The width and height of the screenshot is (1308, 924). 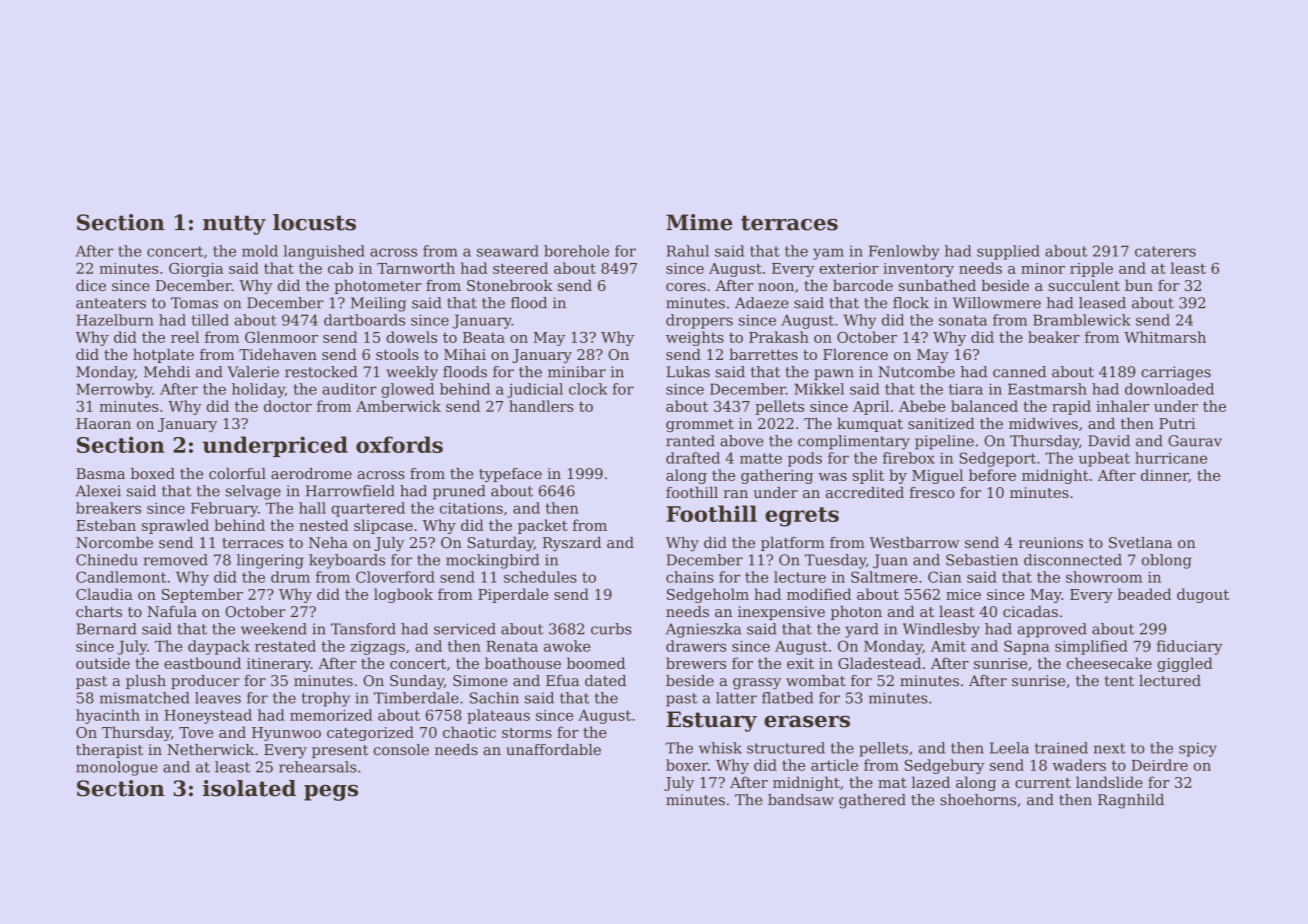 What do you see at coordinates (1102, 303) in the screenshot?
I see `leased` at bounding box center [1102, 303].
